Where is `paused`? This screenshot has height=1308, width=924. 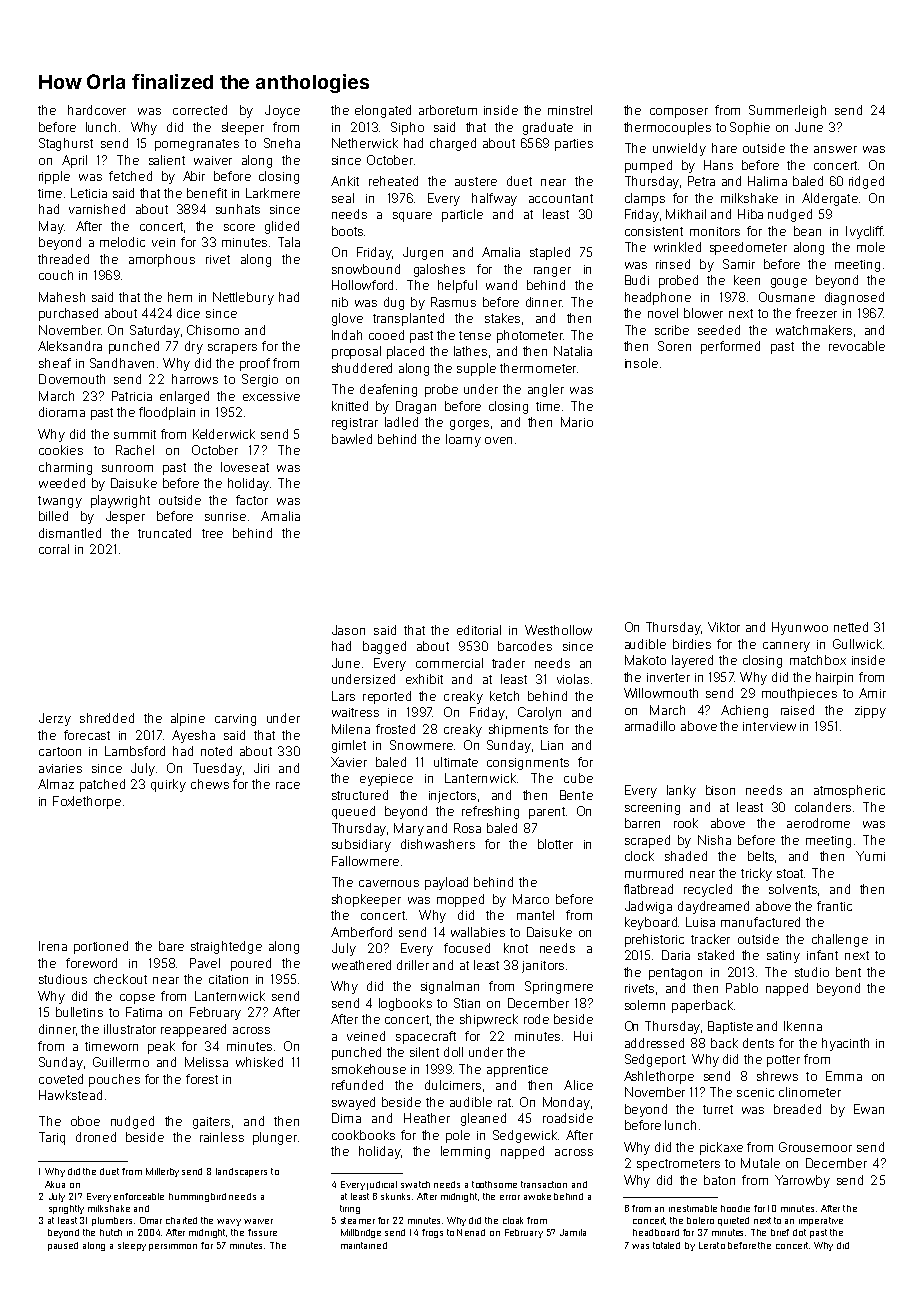 paused is located at coordinates (63, 1246).
